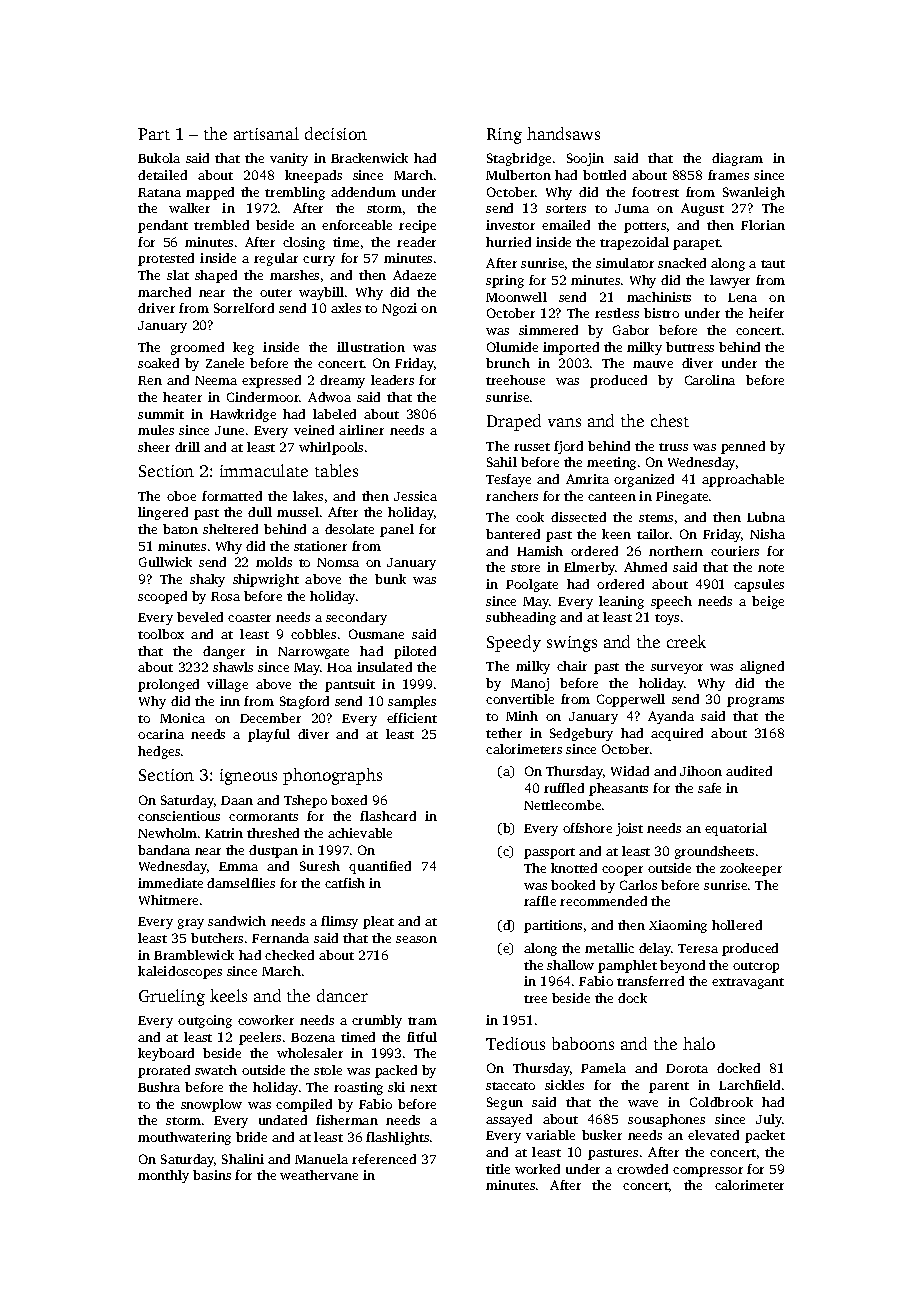  Describe the element at coordinates (320, 866) in the document. I see `Suresh` at that location.
